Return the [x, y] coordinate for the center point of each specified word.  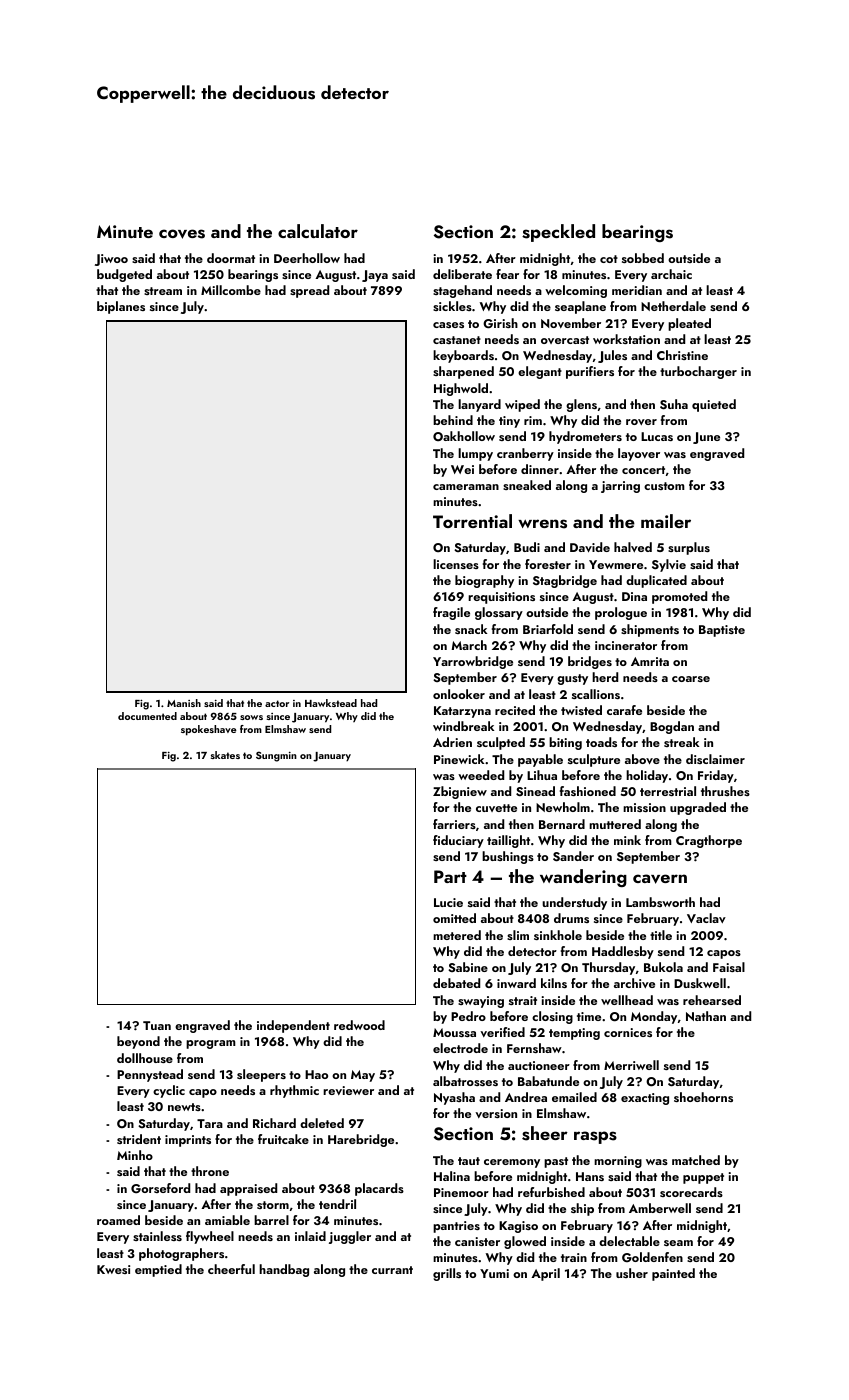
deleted [322, 1123]
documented [147, 716]
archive [634, 983]
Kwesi [113, 1269]
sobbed [643, 258]
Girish [500, 323]
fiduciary [458, 841]
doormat [231, 258]
